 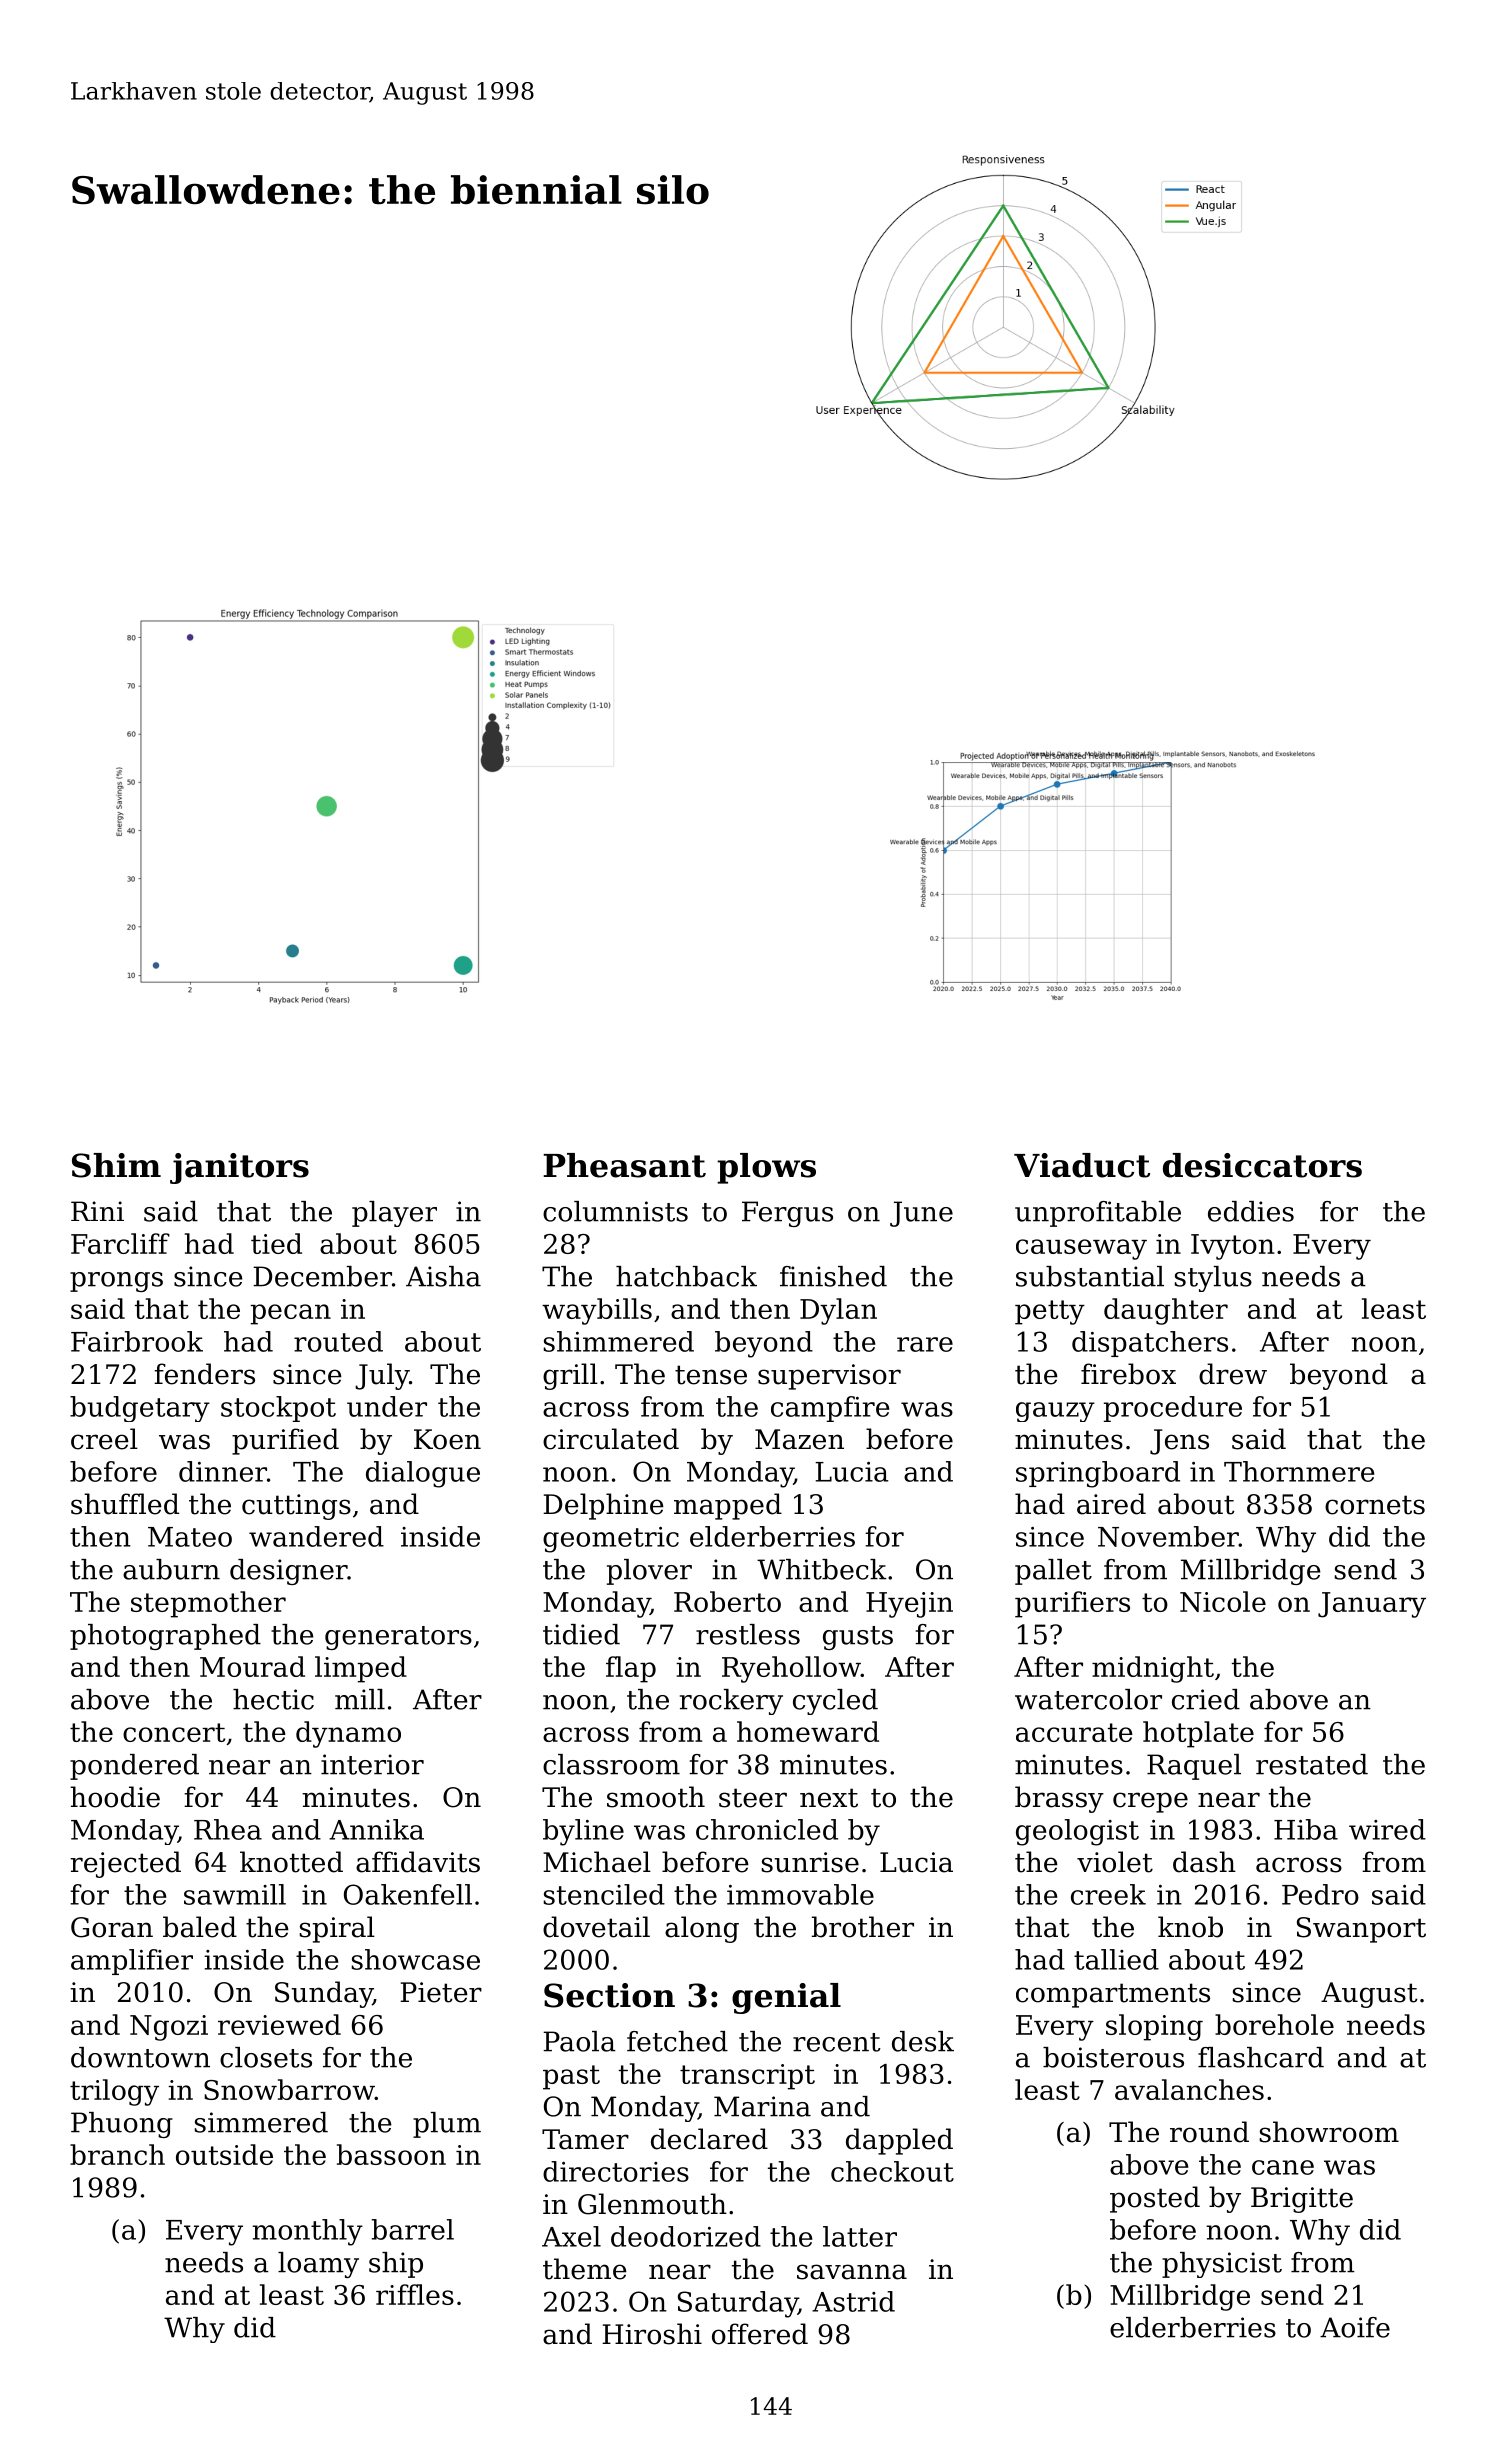 I want to click on Viaduct, so click(x=1082, y=1165).
